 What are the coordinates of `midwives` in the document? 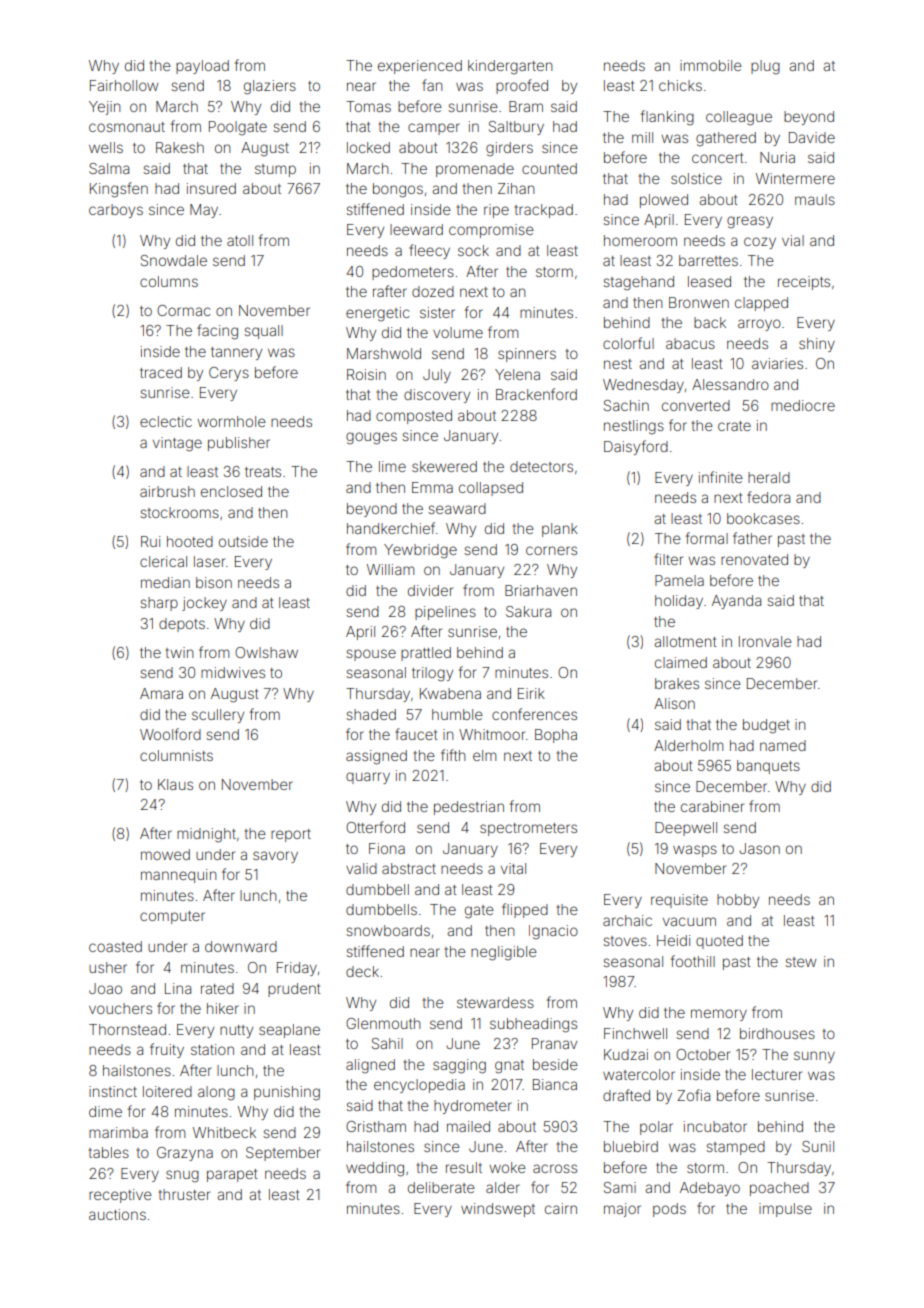 It's located at (233, 672).
